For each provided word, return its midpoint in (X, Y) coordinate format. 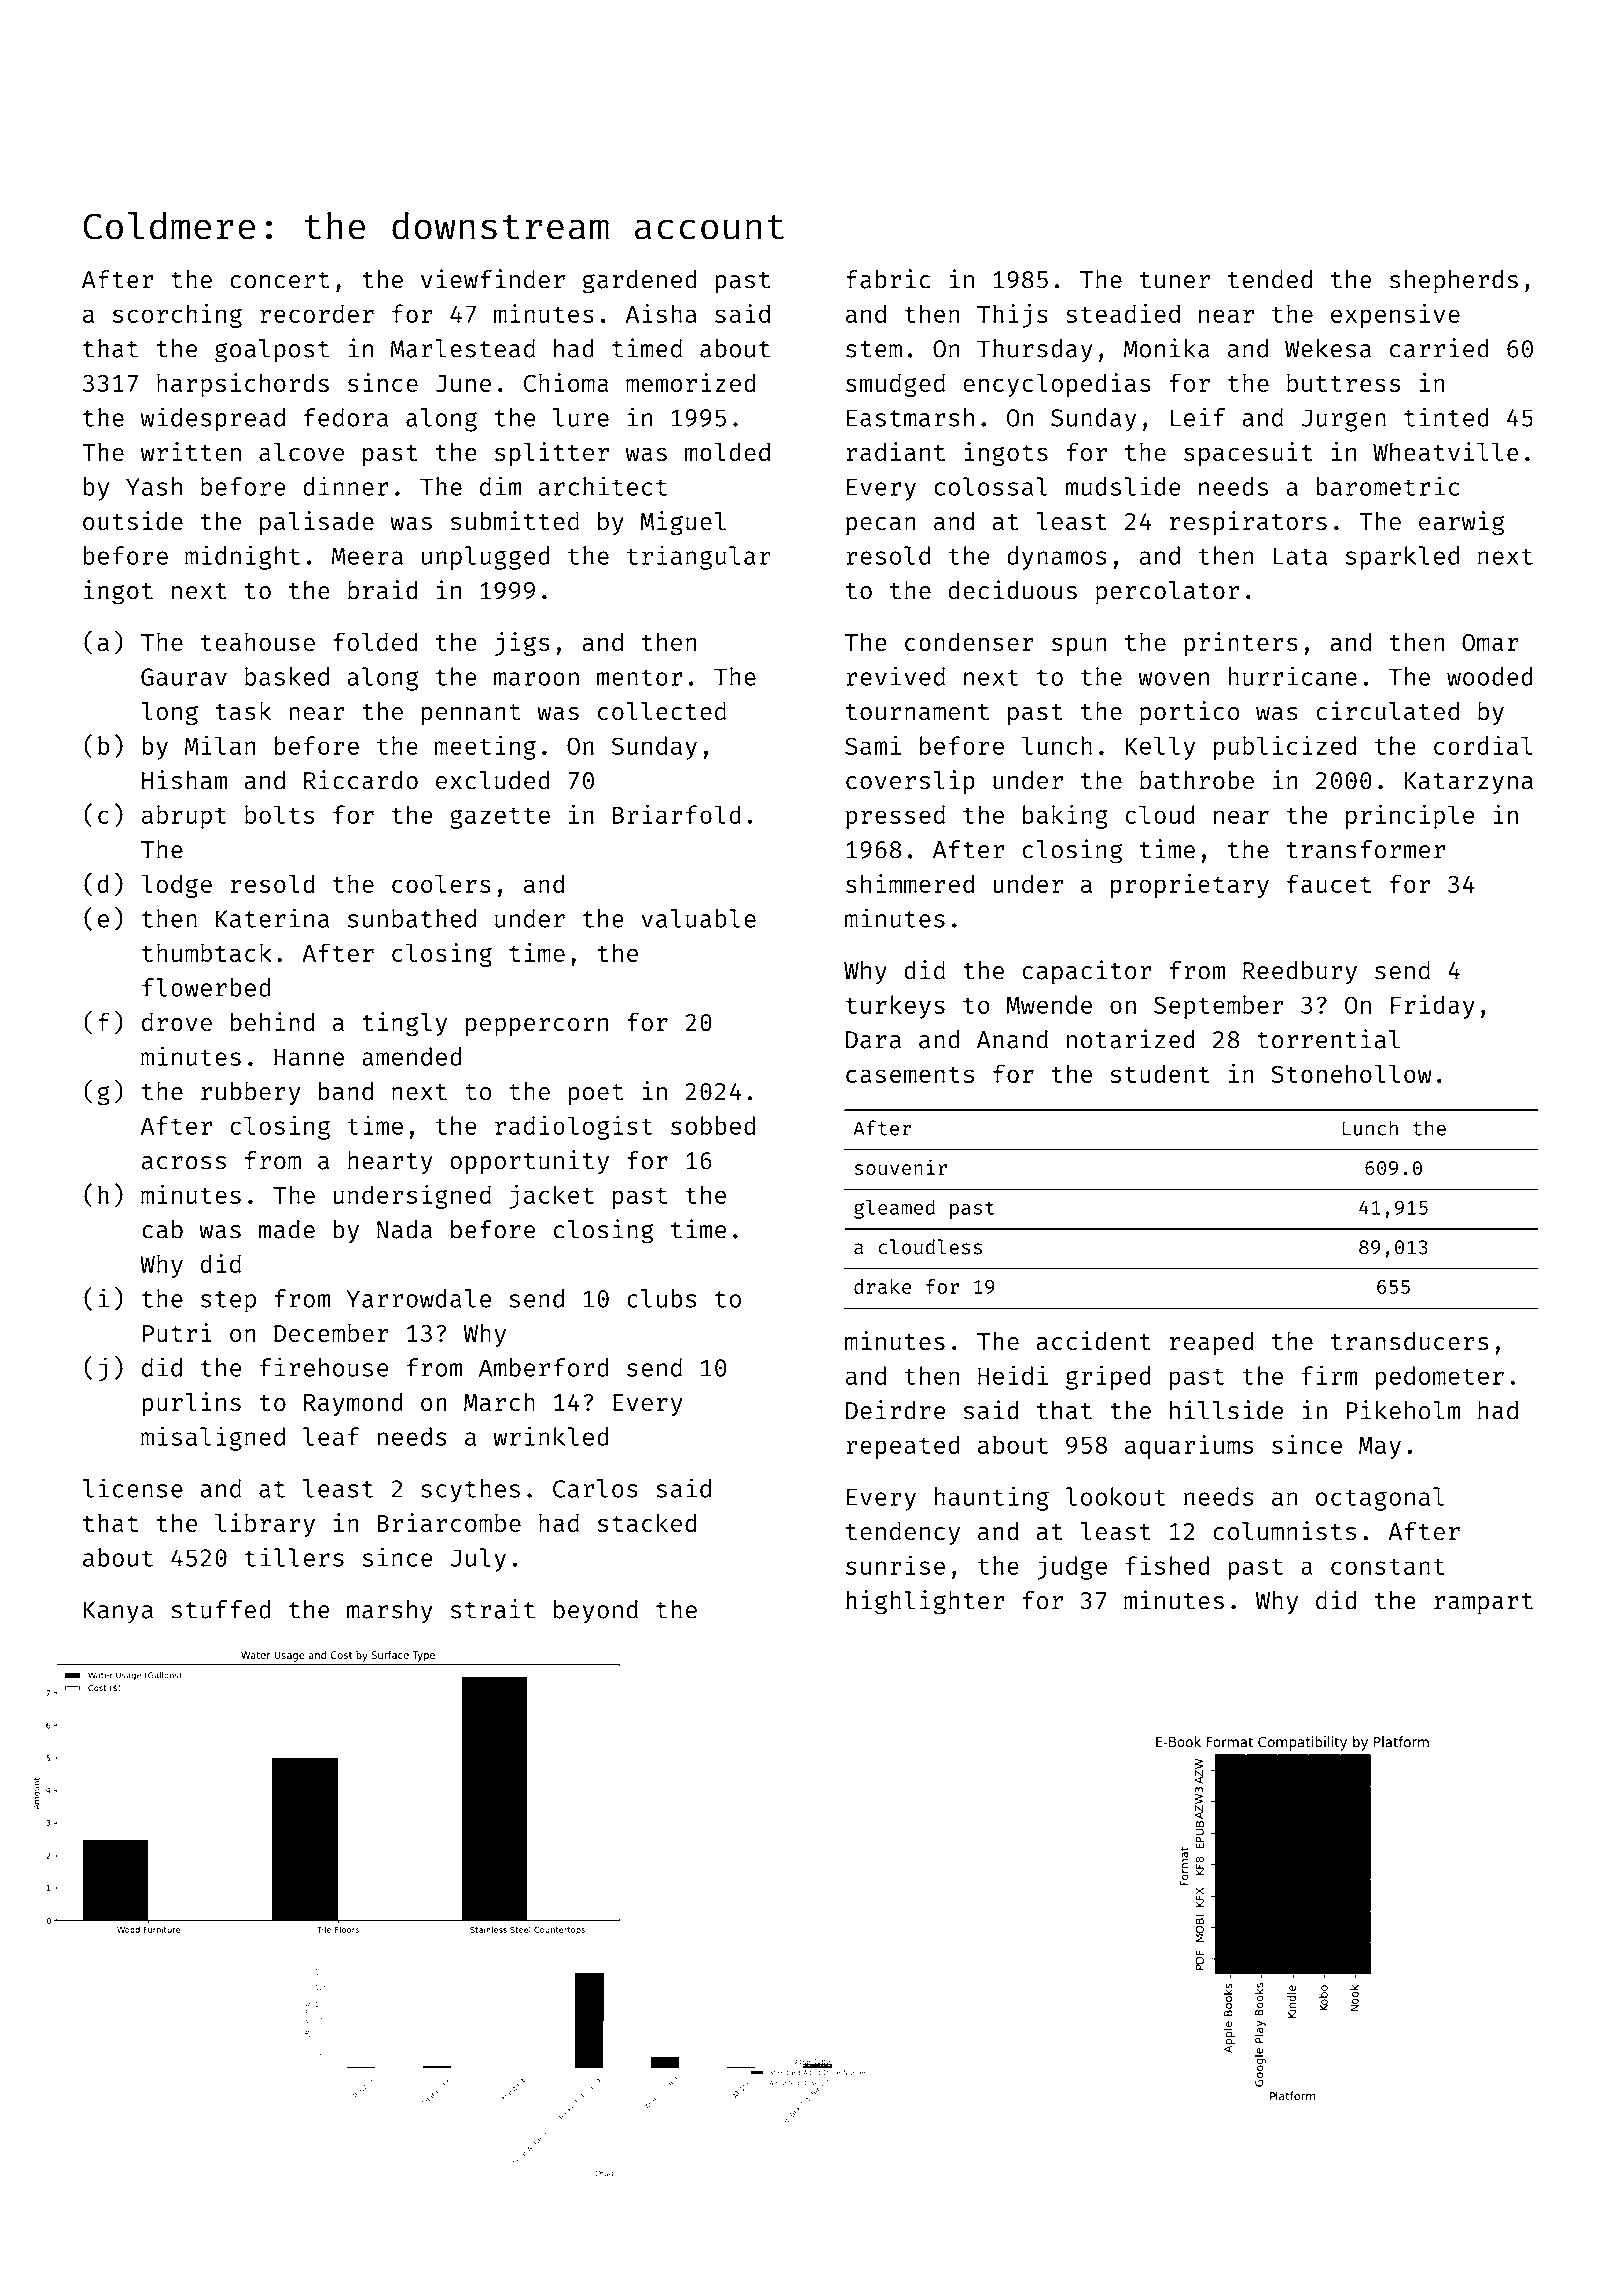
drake (882, 1286)
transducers (1410, 1340)
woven (1173, 679)
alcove (301, 451)
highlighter (925, 1602)
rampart (1483, 1604)
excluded (493, 780)
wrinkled (550, 1436)
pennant (471, 714)
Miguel (683, 523)
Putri (177, 1332)
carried (1439, 348)
